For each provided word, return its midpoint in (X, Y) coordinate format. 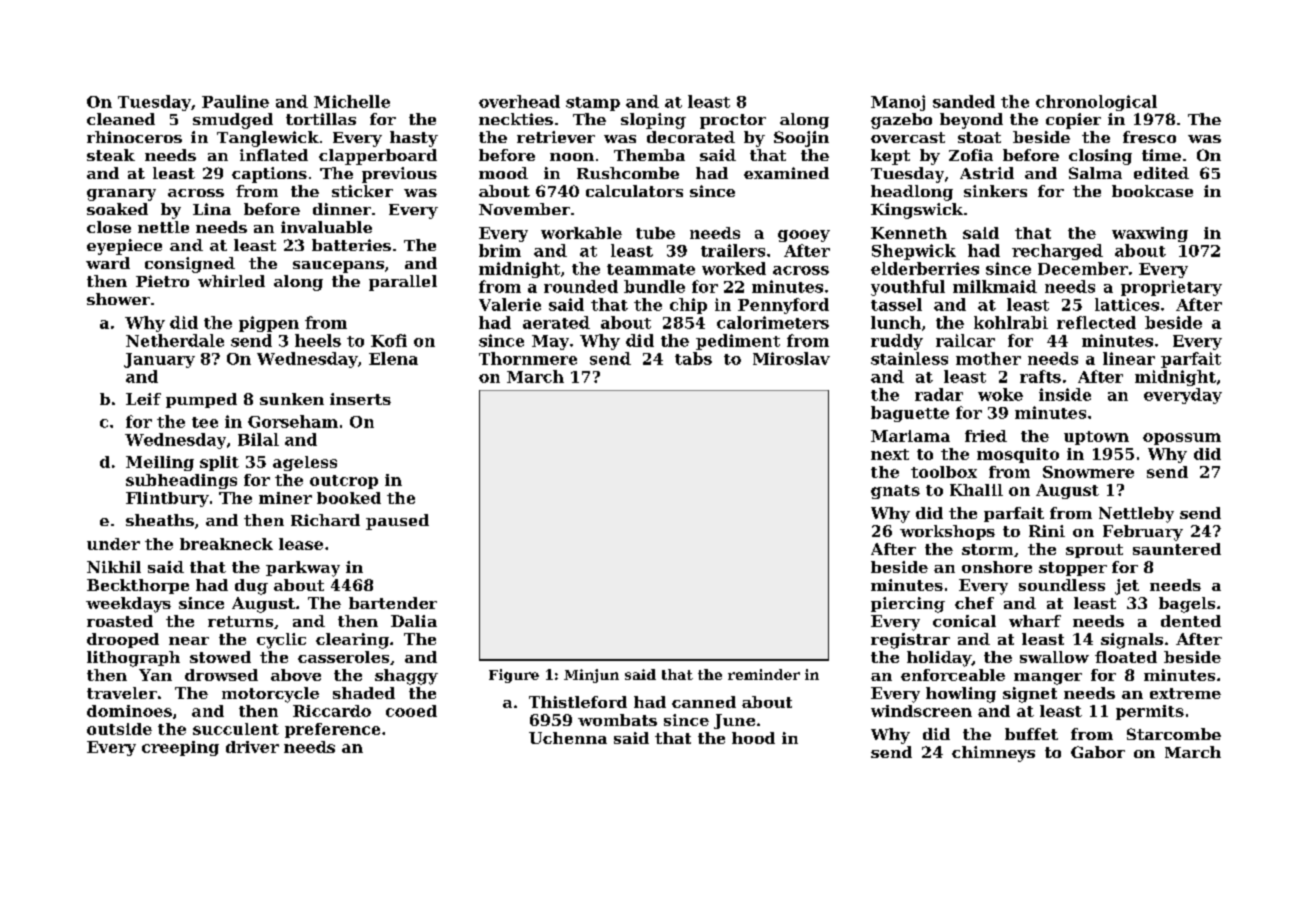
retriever (556, 137)
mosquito (1018, 455)
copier (1073, 121)
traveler (122, 693)
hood (753, 738)
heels (318, 340)
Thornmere (528, 358)
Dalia (414, 621)
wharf (1035, 621)
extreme (1185, 693)
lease (301, 544)
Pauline (235, 101)
